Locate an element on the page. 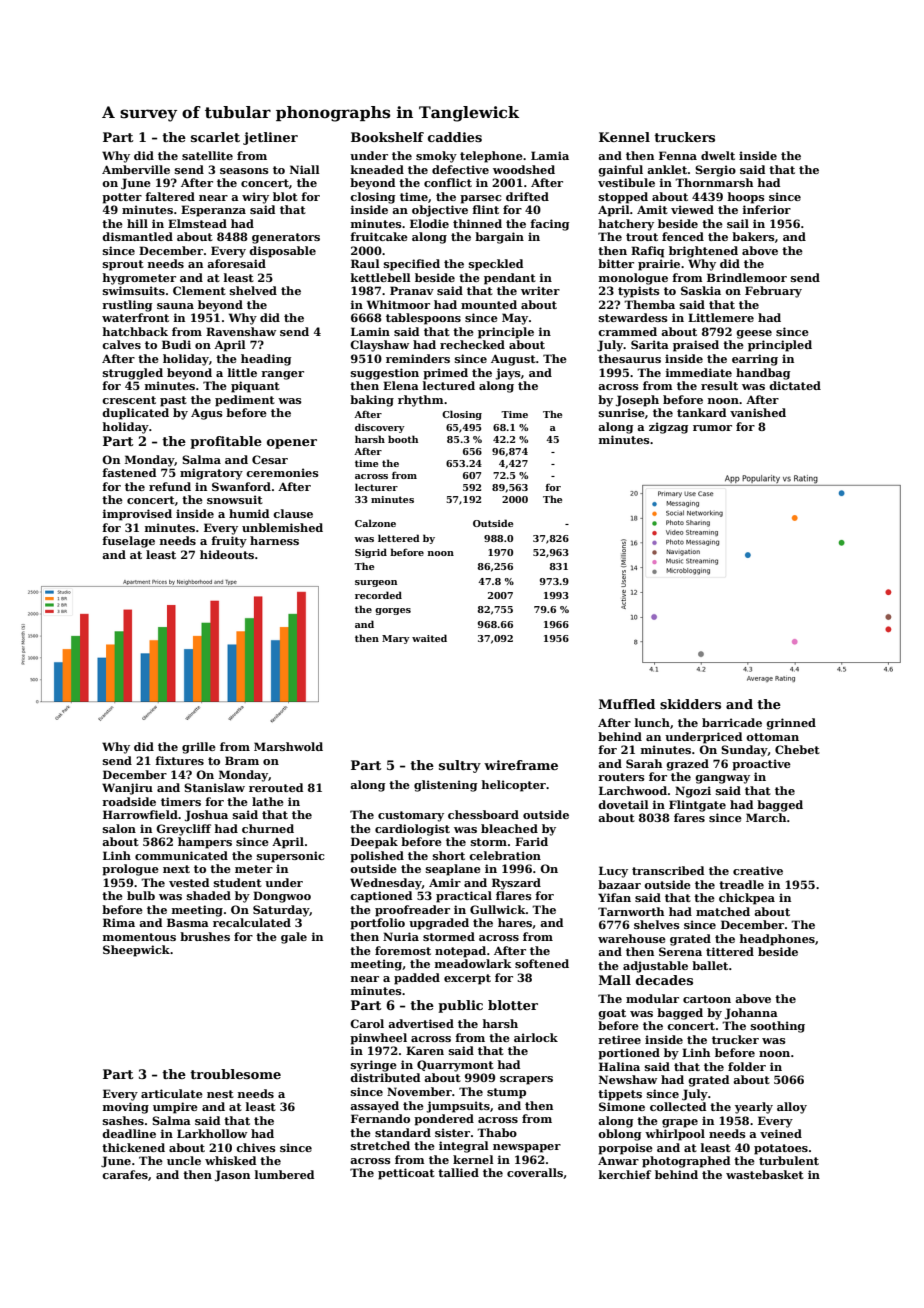 The image size is (924, 1308). zigzag is located at coordinates (668, 428).
